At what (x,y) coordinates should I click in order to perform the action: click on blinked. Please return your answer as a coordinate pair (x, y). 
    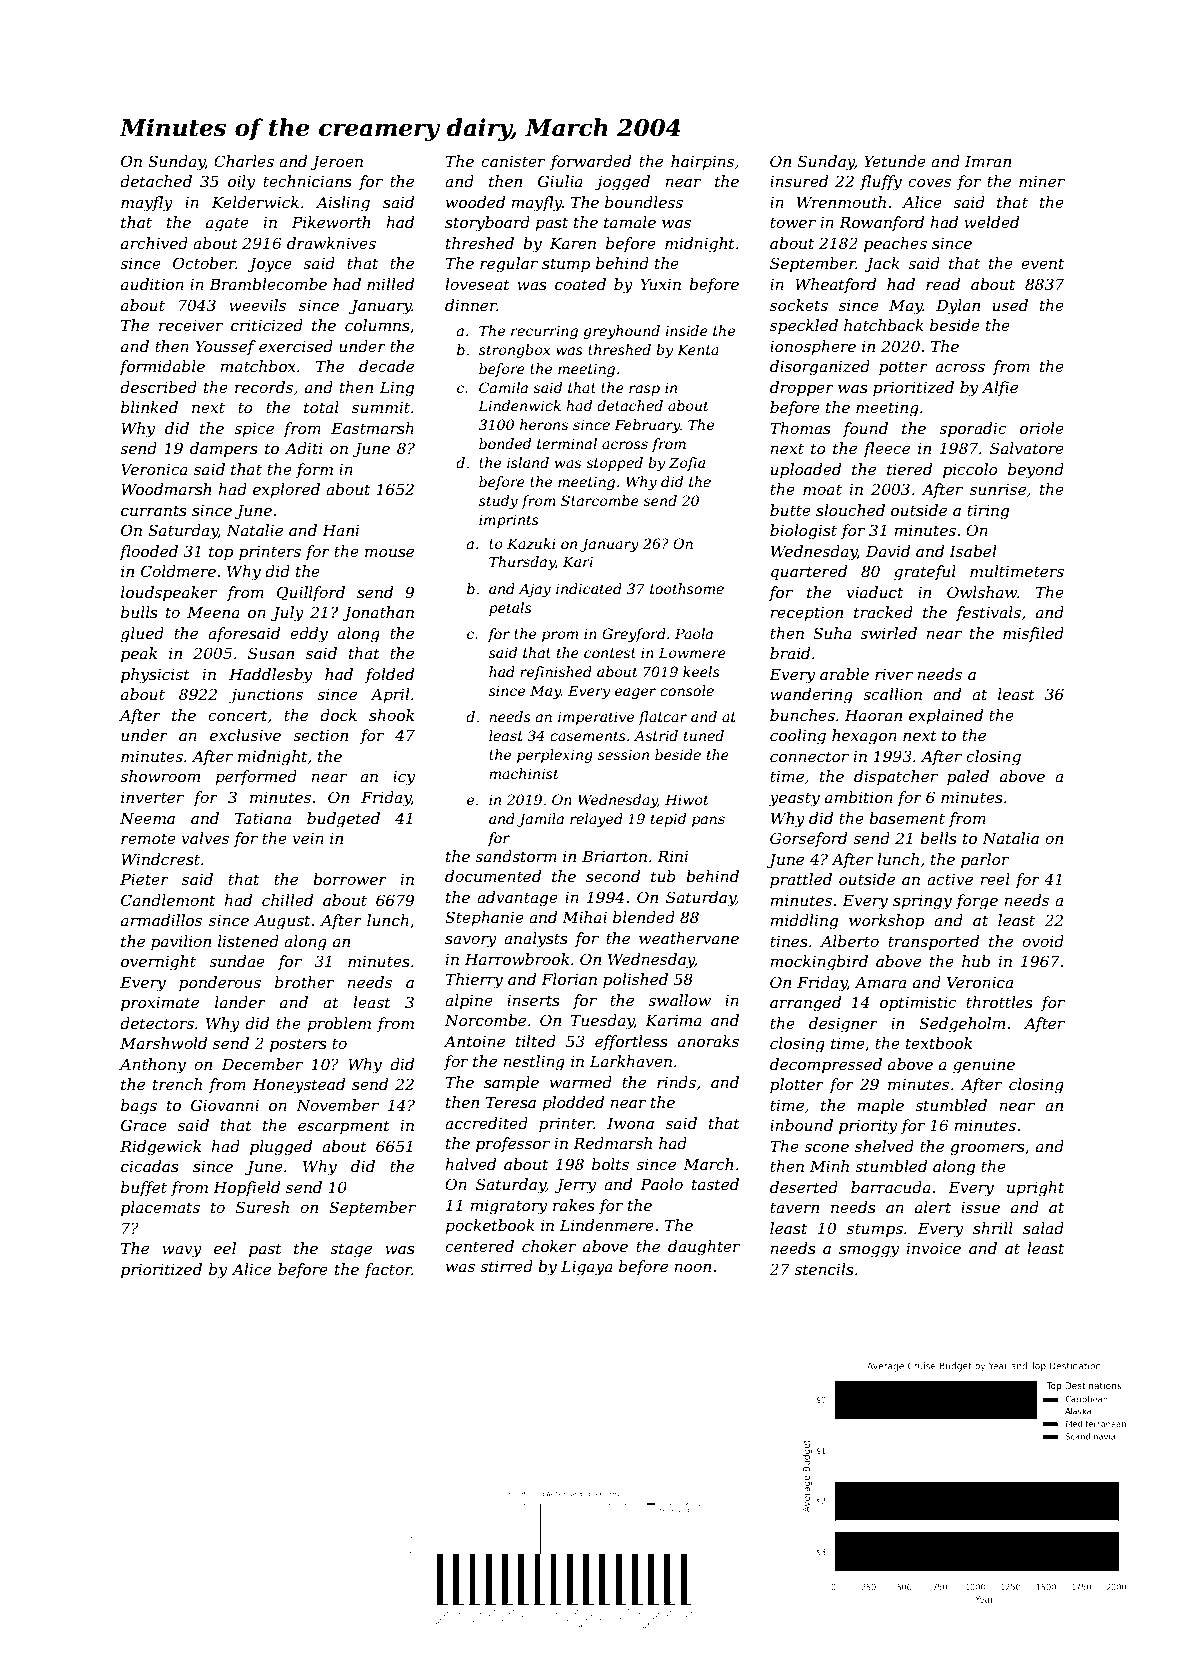
    Looking at the image, I should click on (149, 407).
